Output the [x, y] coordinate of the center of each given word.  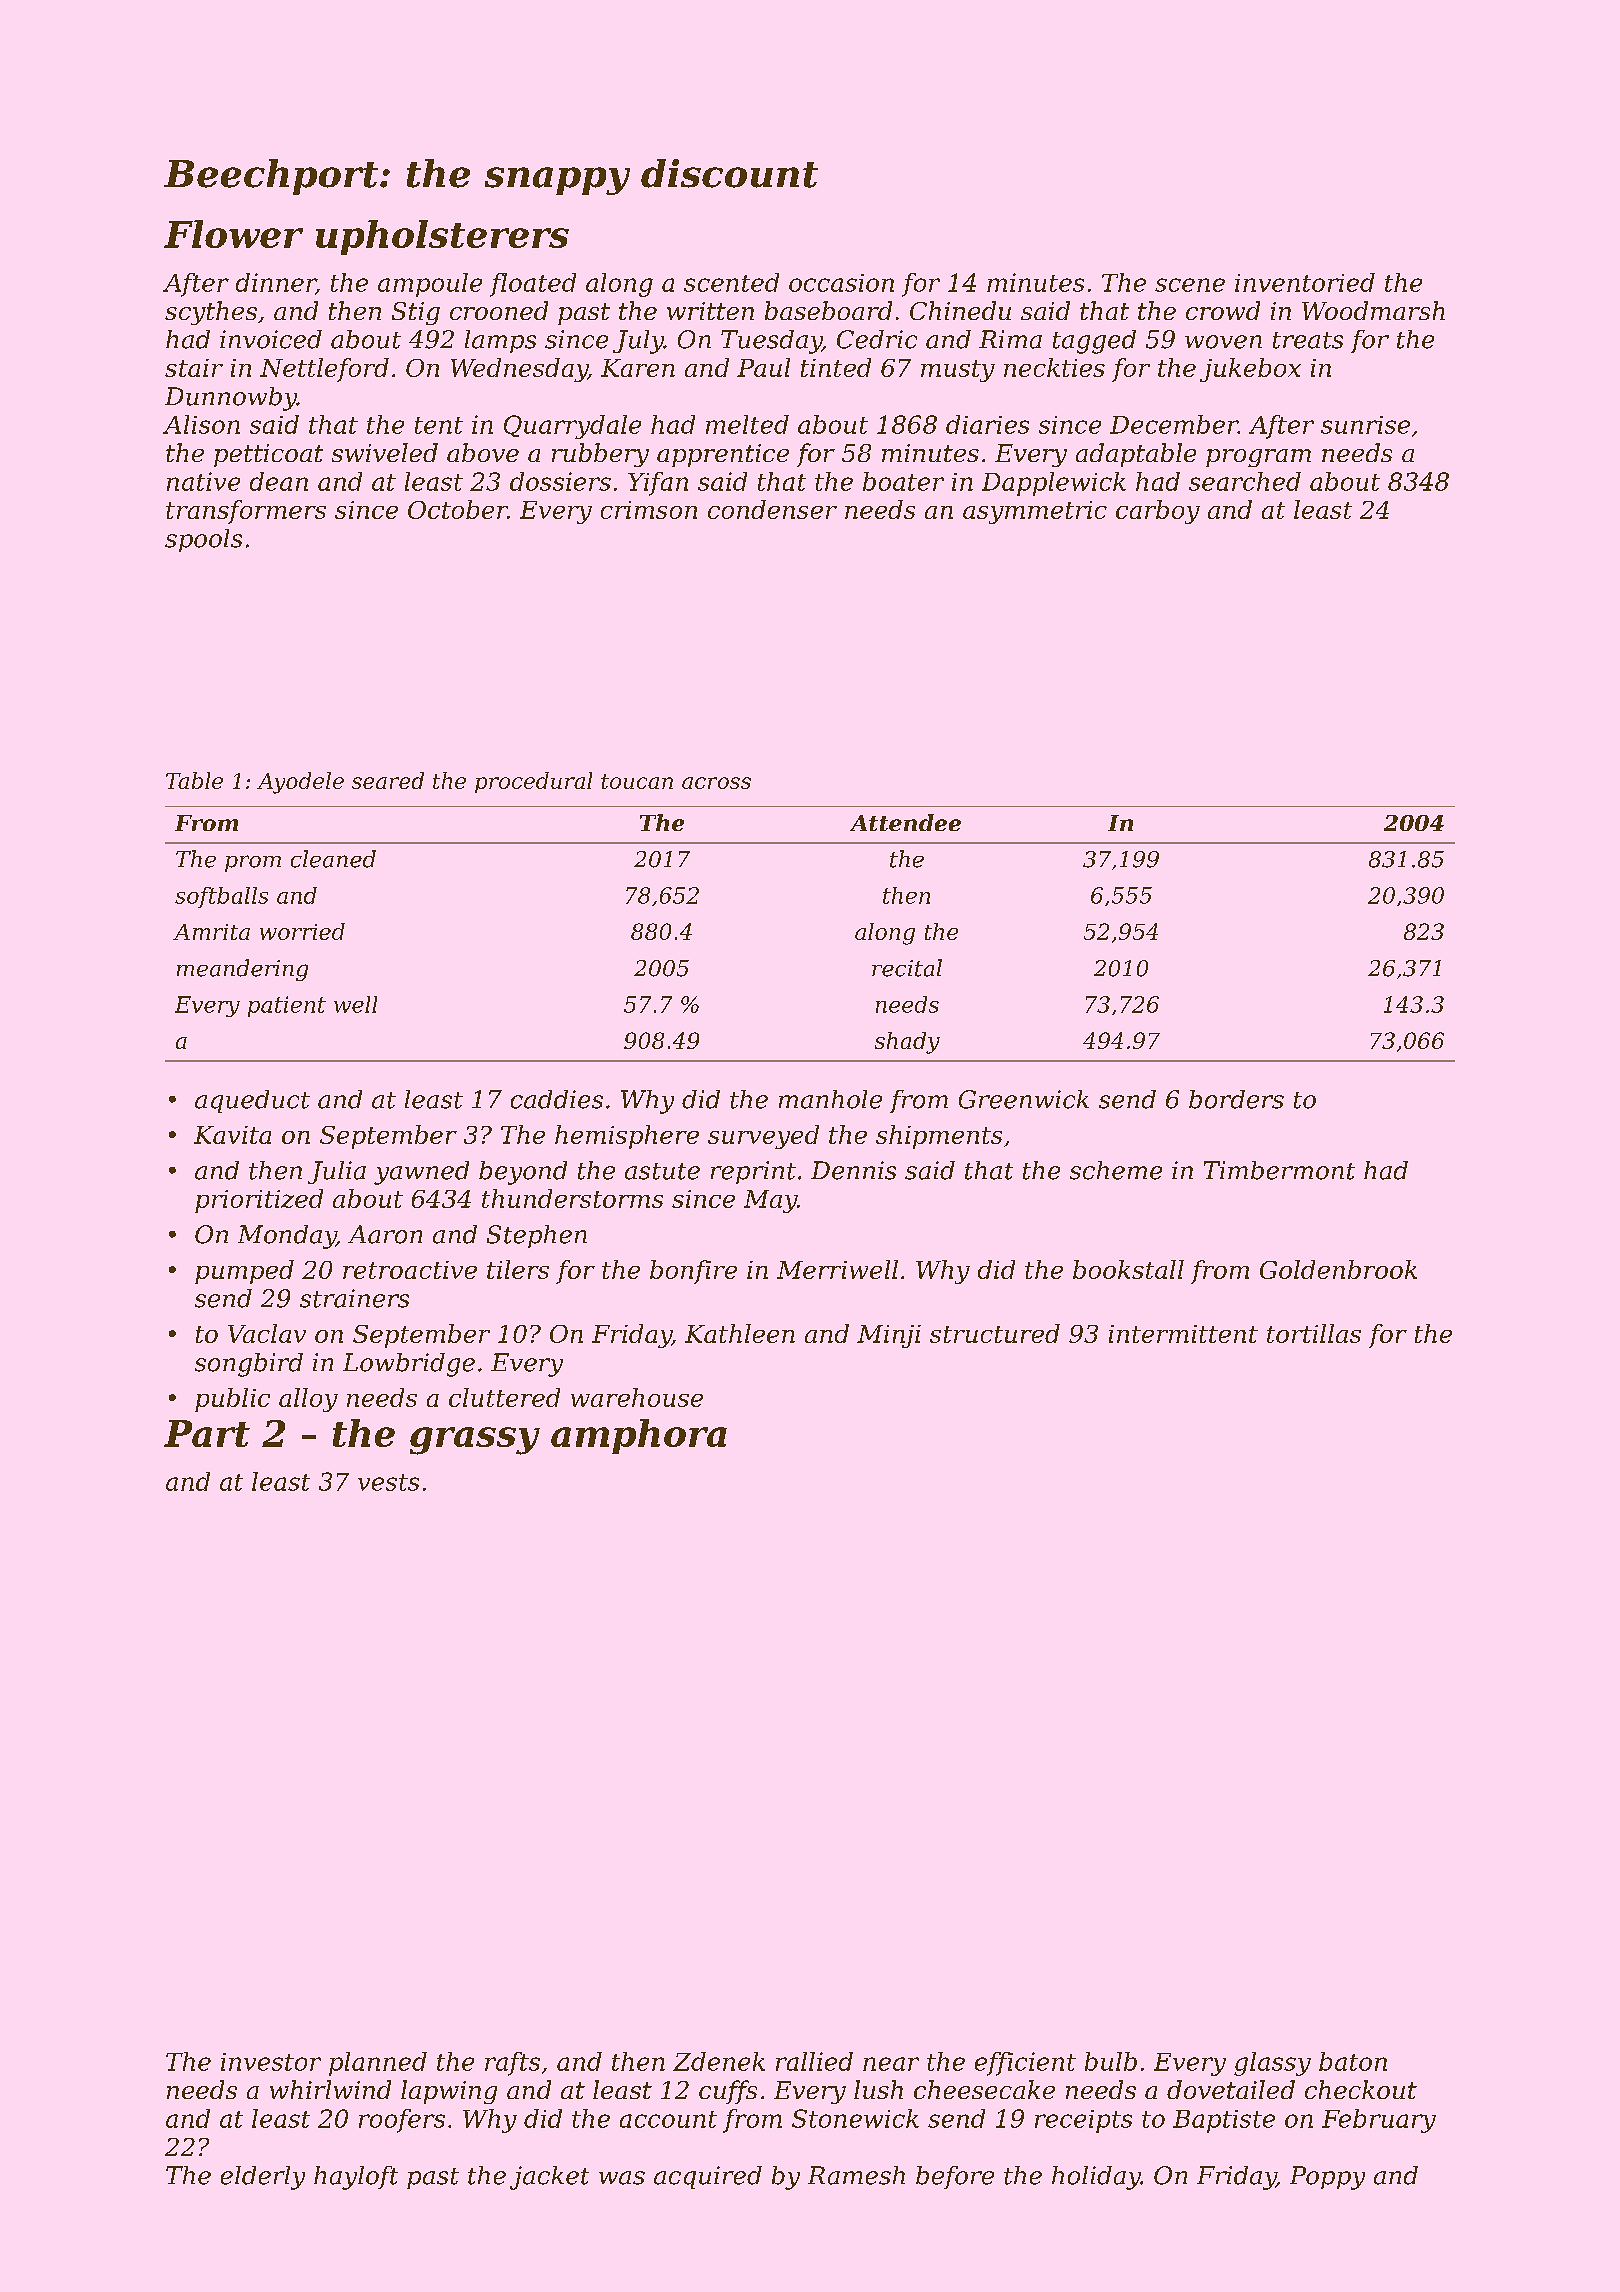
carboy [1158, 512]
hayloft [356, 2178]
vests [388, 1482]
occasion [841, 283]
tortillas [1314, 1333]
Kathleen [740, 1333]
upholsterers [442, 237]
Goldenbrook [1338, 1269]
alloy [308, 1400]
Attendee [905, 822]
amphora [639, 1436]
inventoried [1305, 282]
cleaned [333, 859]
